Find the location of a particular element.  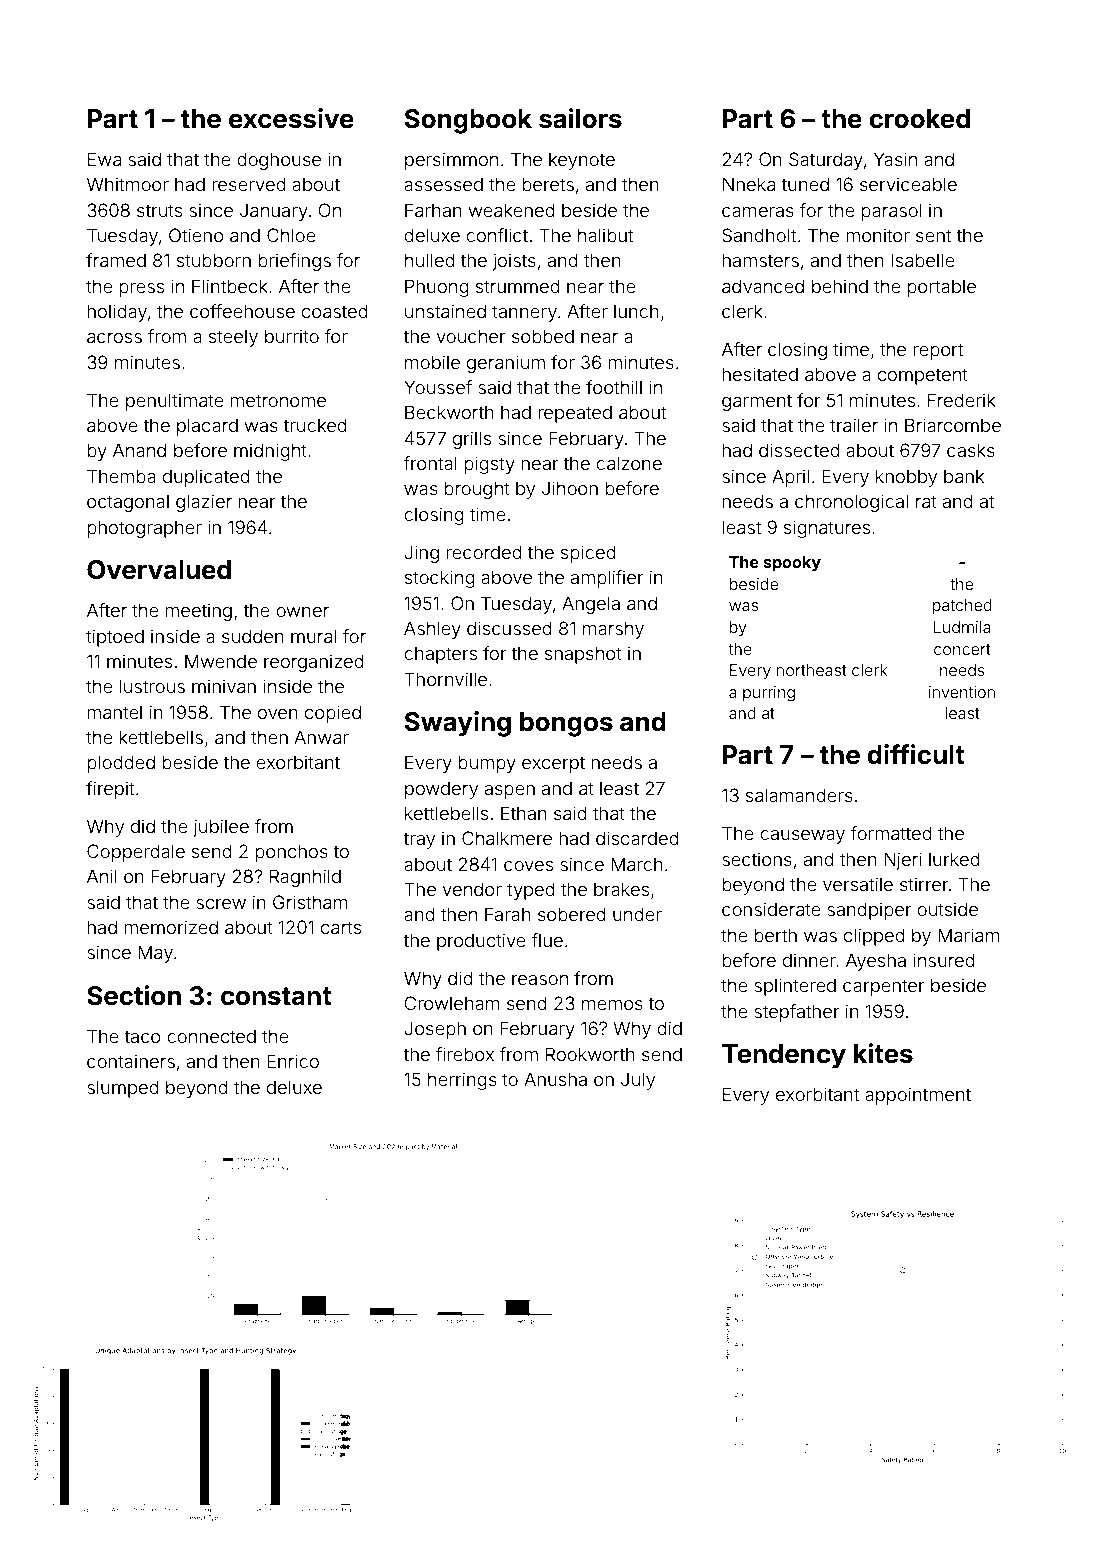

Isabelle is located at coordinates (923, 260).
